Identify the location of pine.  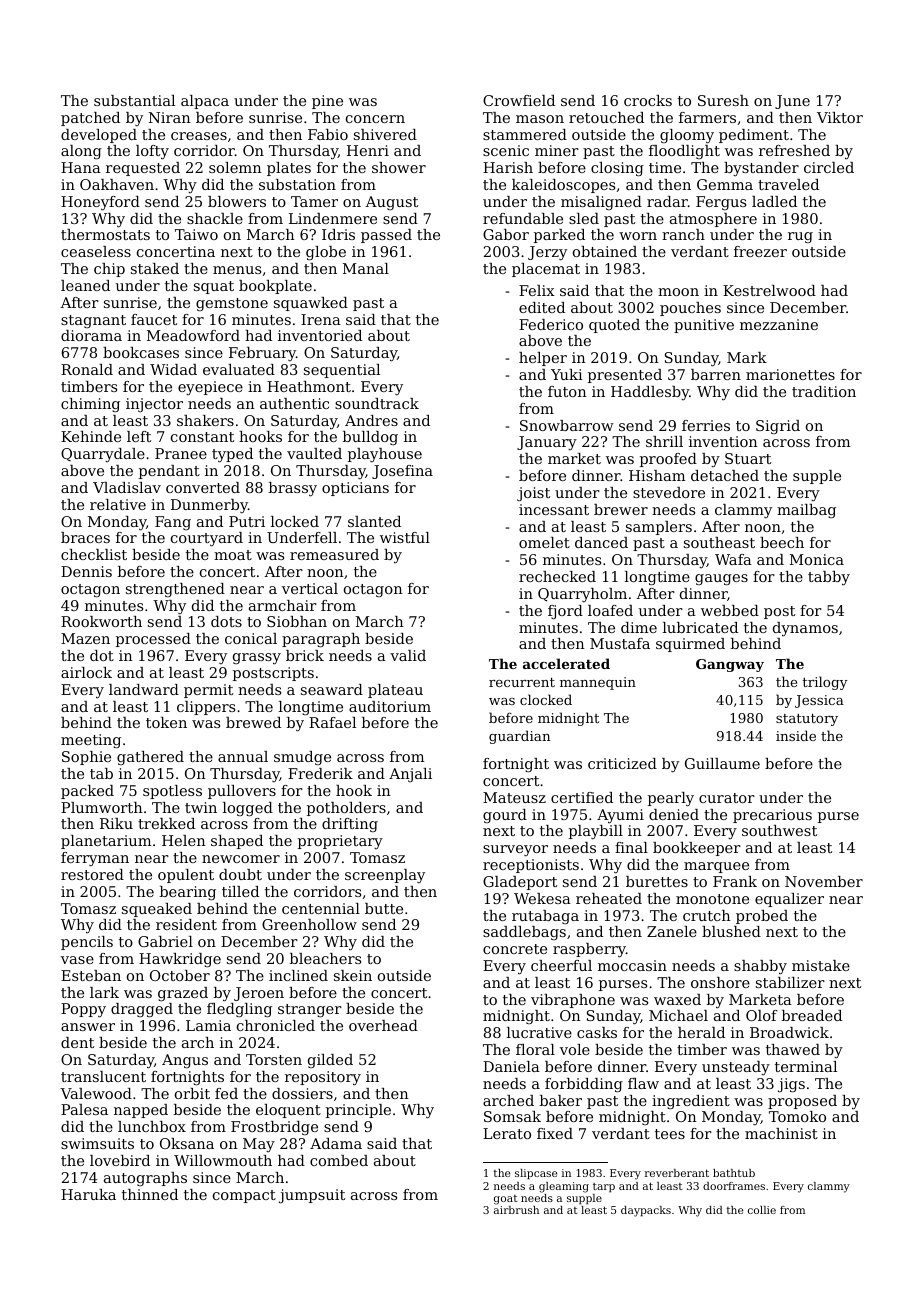
(327, 102).
